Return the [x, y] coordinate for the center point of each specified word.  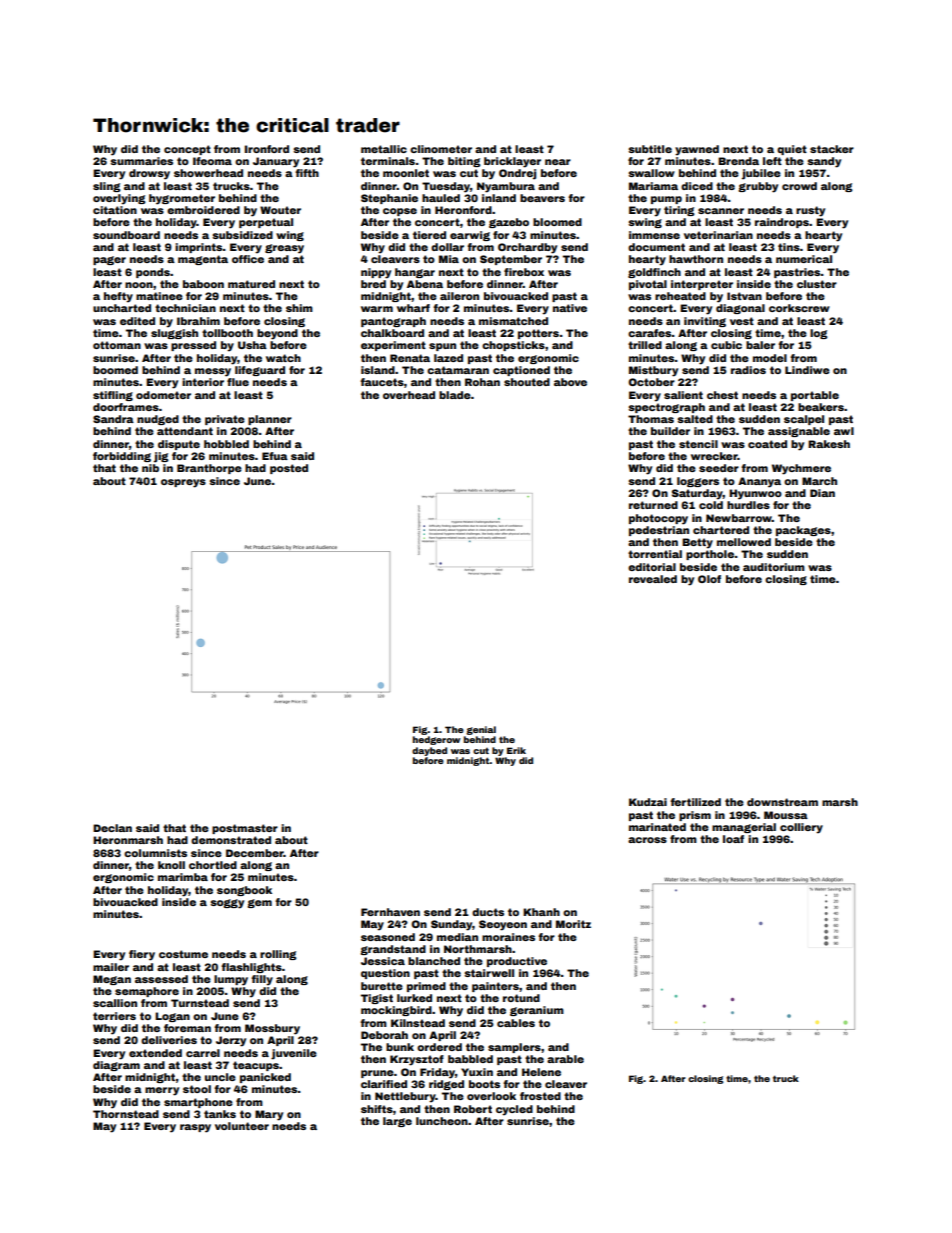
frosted [540, 1096]
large [397, 1122]
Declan [112, 828]
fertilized [695, 802]
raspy [195, 1128]
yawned [697, 150]
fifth [307, 173]
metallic [384, 149]
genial [481, 730]
